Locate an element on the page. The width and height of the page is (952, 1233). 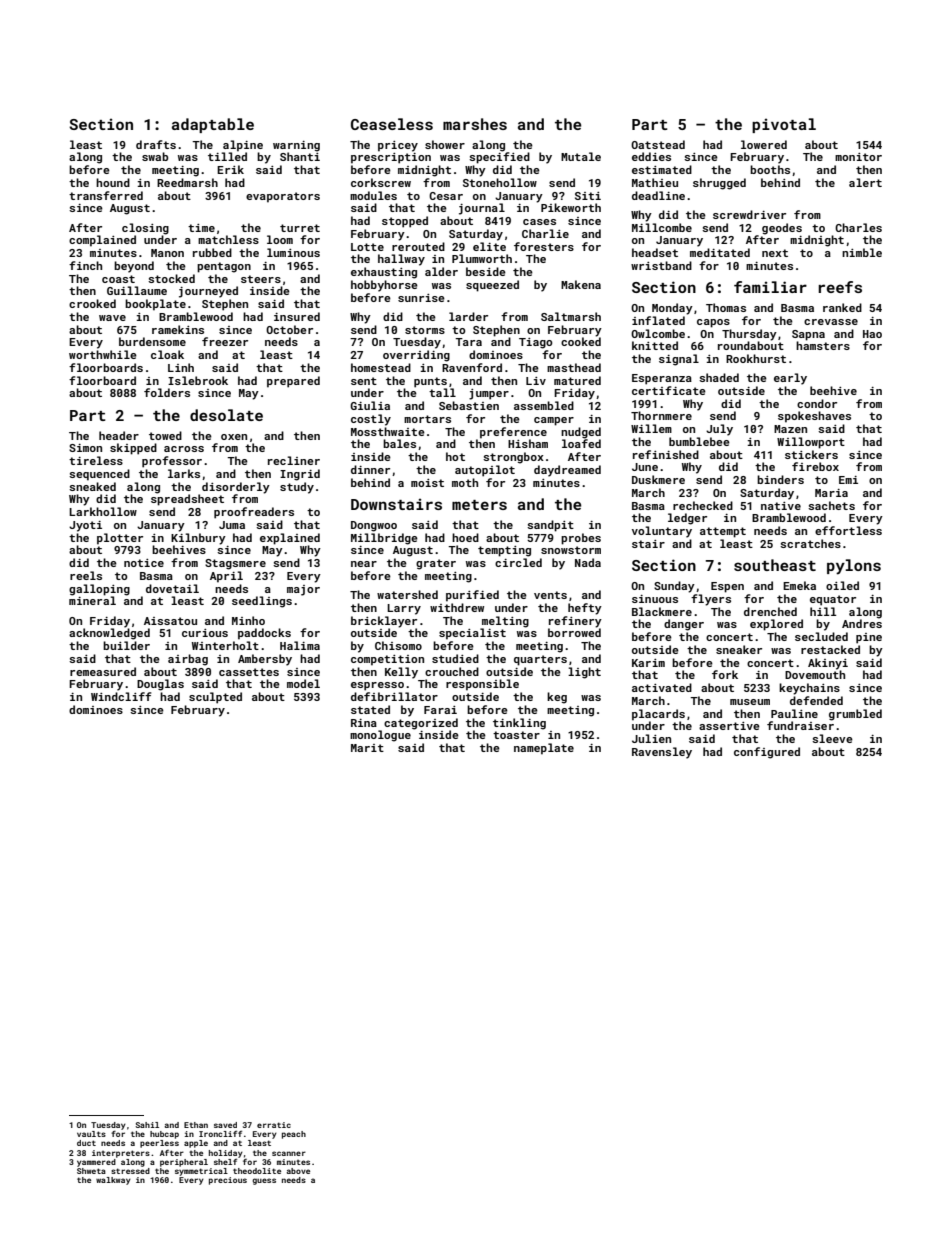
Marit is located at coordinates (367, 748).
